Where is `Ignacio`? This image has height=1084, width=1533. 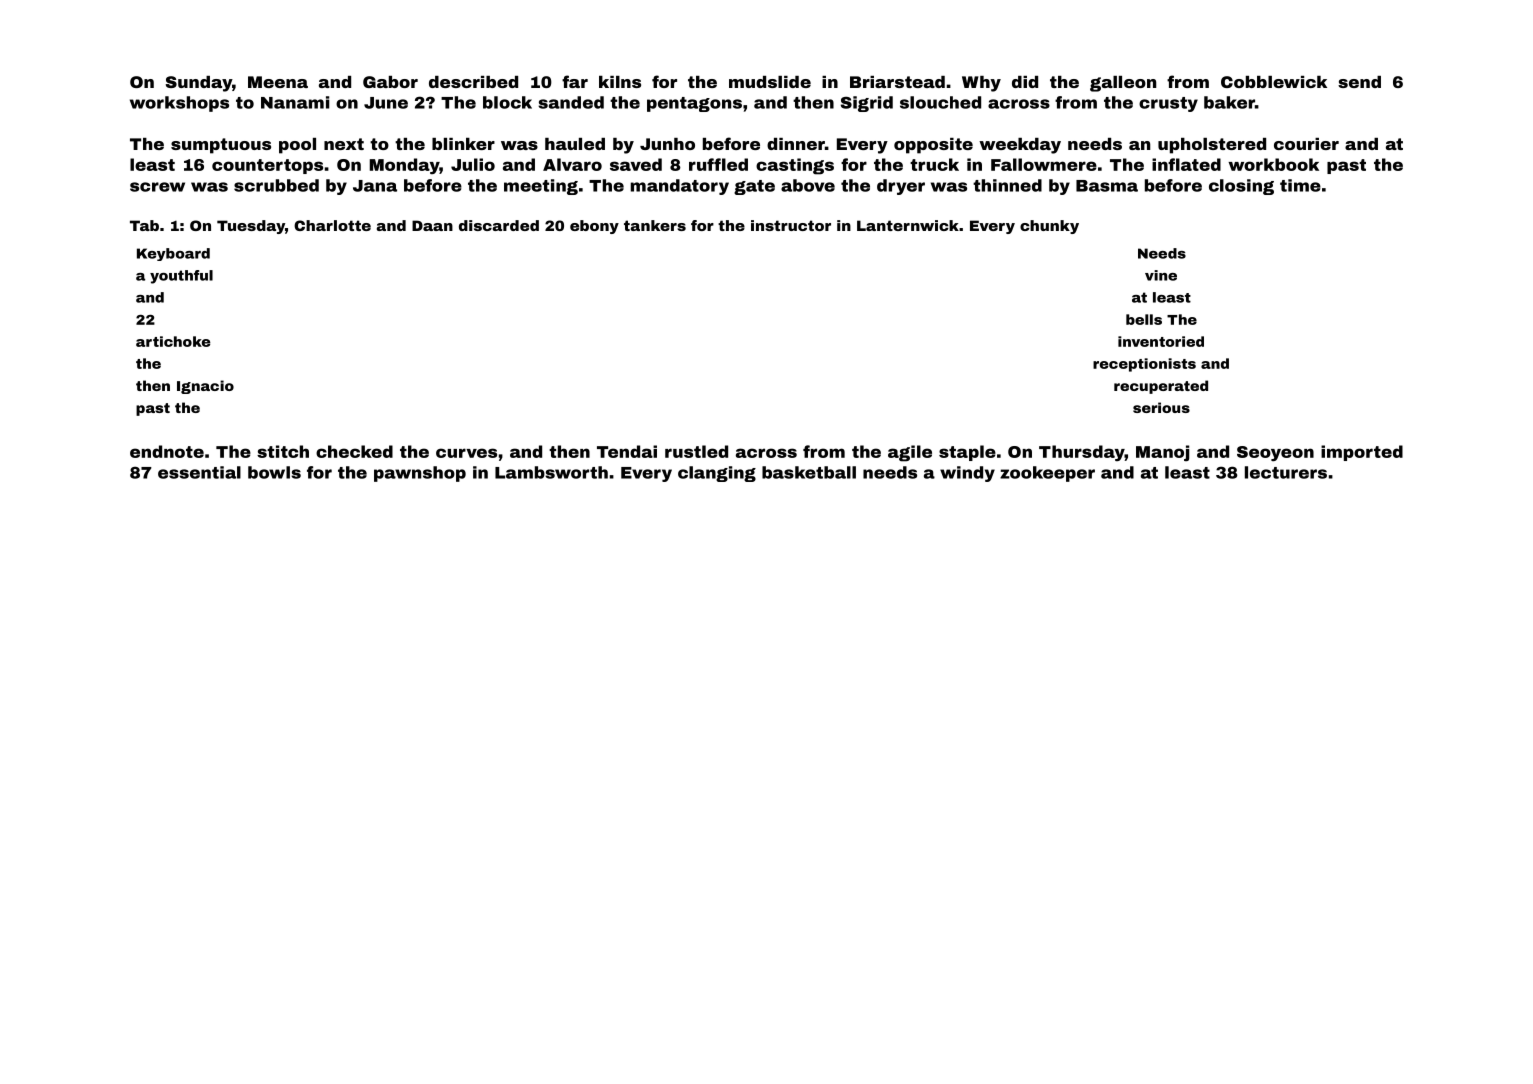 Ignacio is located at coordinates (205, 387).
